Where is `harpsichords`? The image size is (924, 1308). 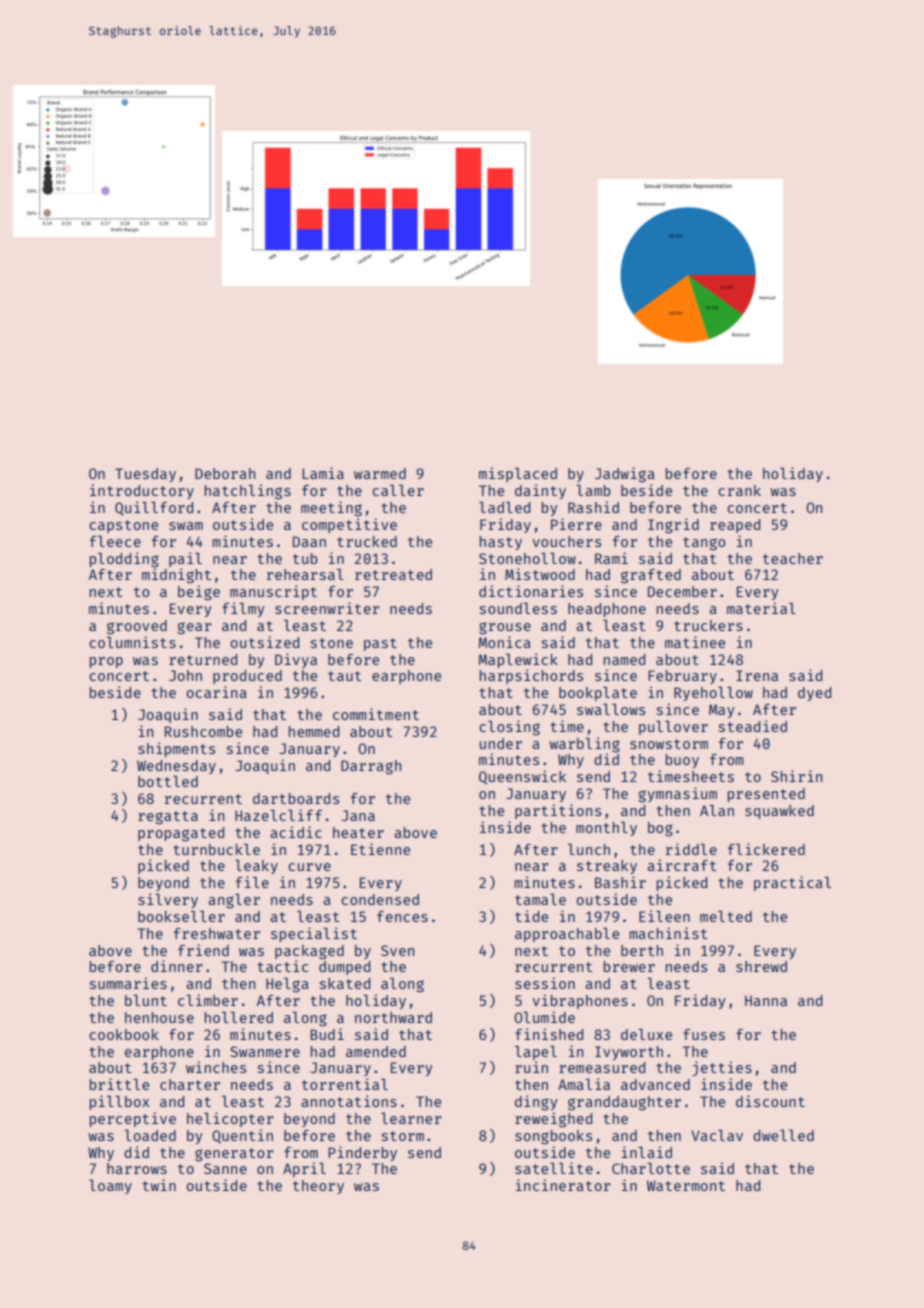 harpsichords is located at coordinates (531, 676).
